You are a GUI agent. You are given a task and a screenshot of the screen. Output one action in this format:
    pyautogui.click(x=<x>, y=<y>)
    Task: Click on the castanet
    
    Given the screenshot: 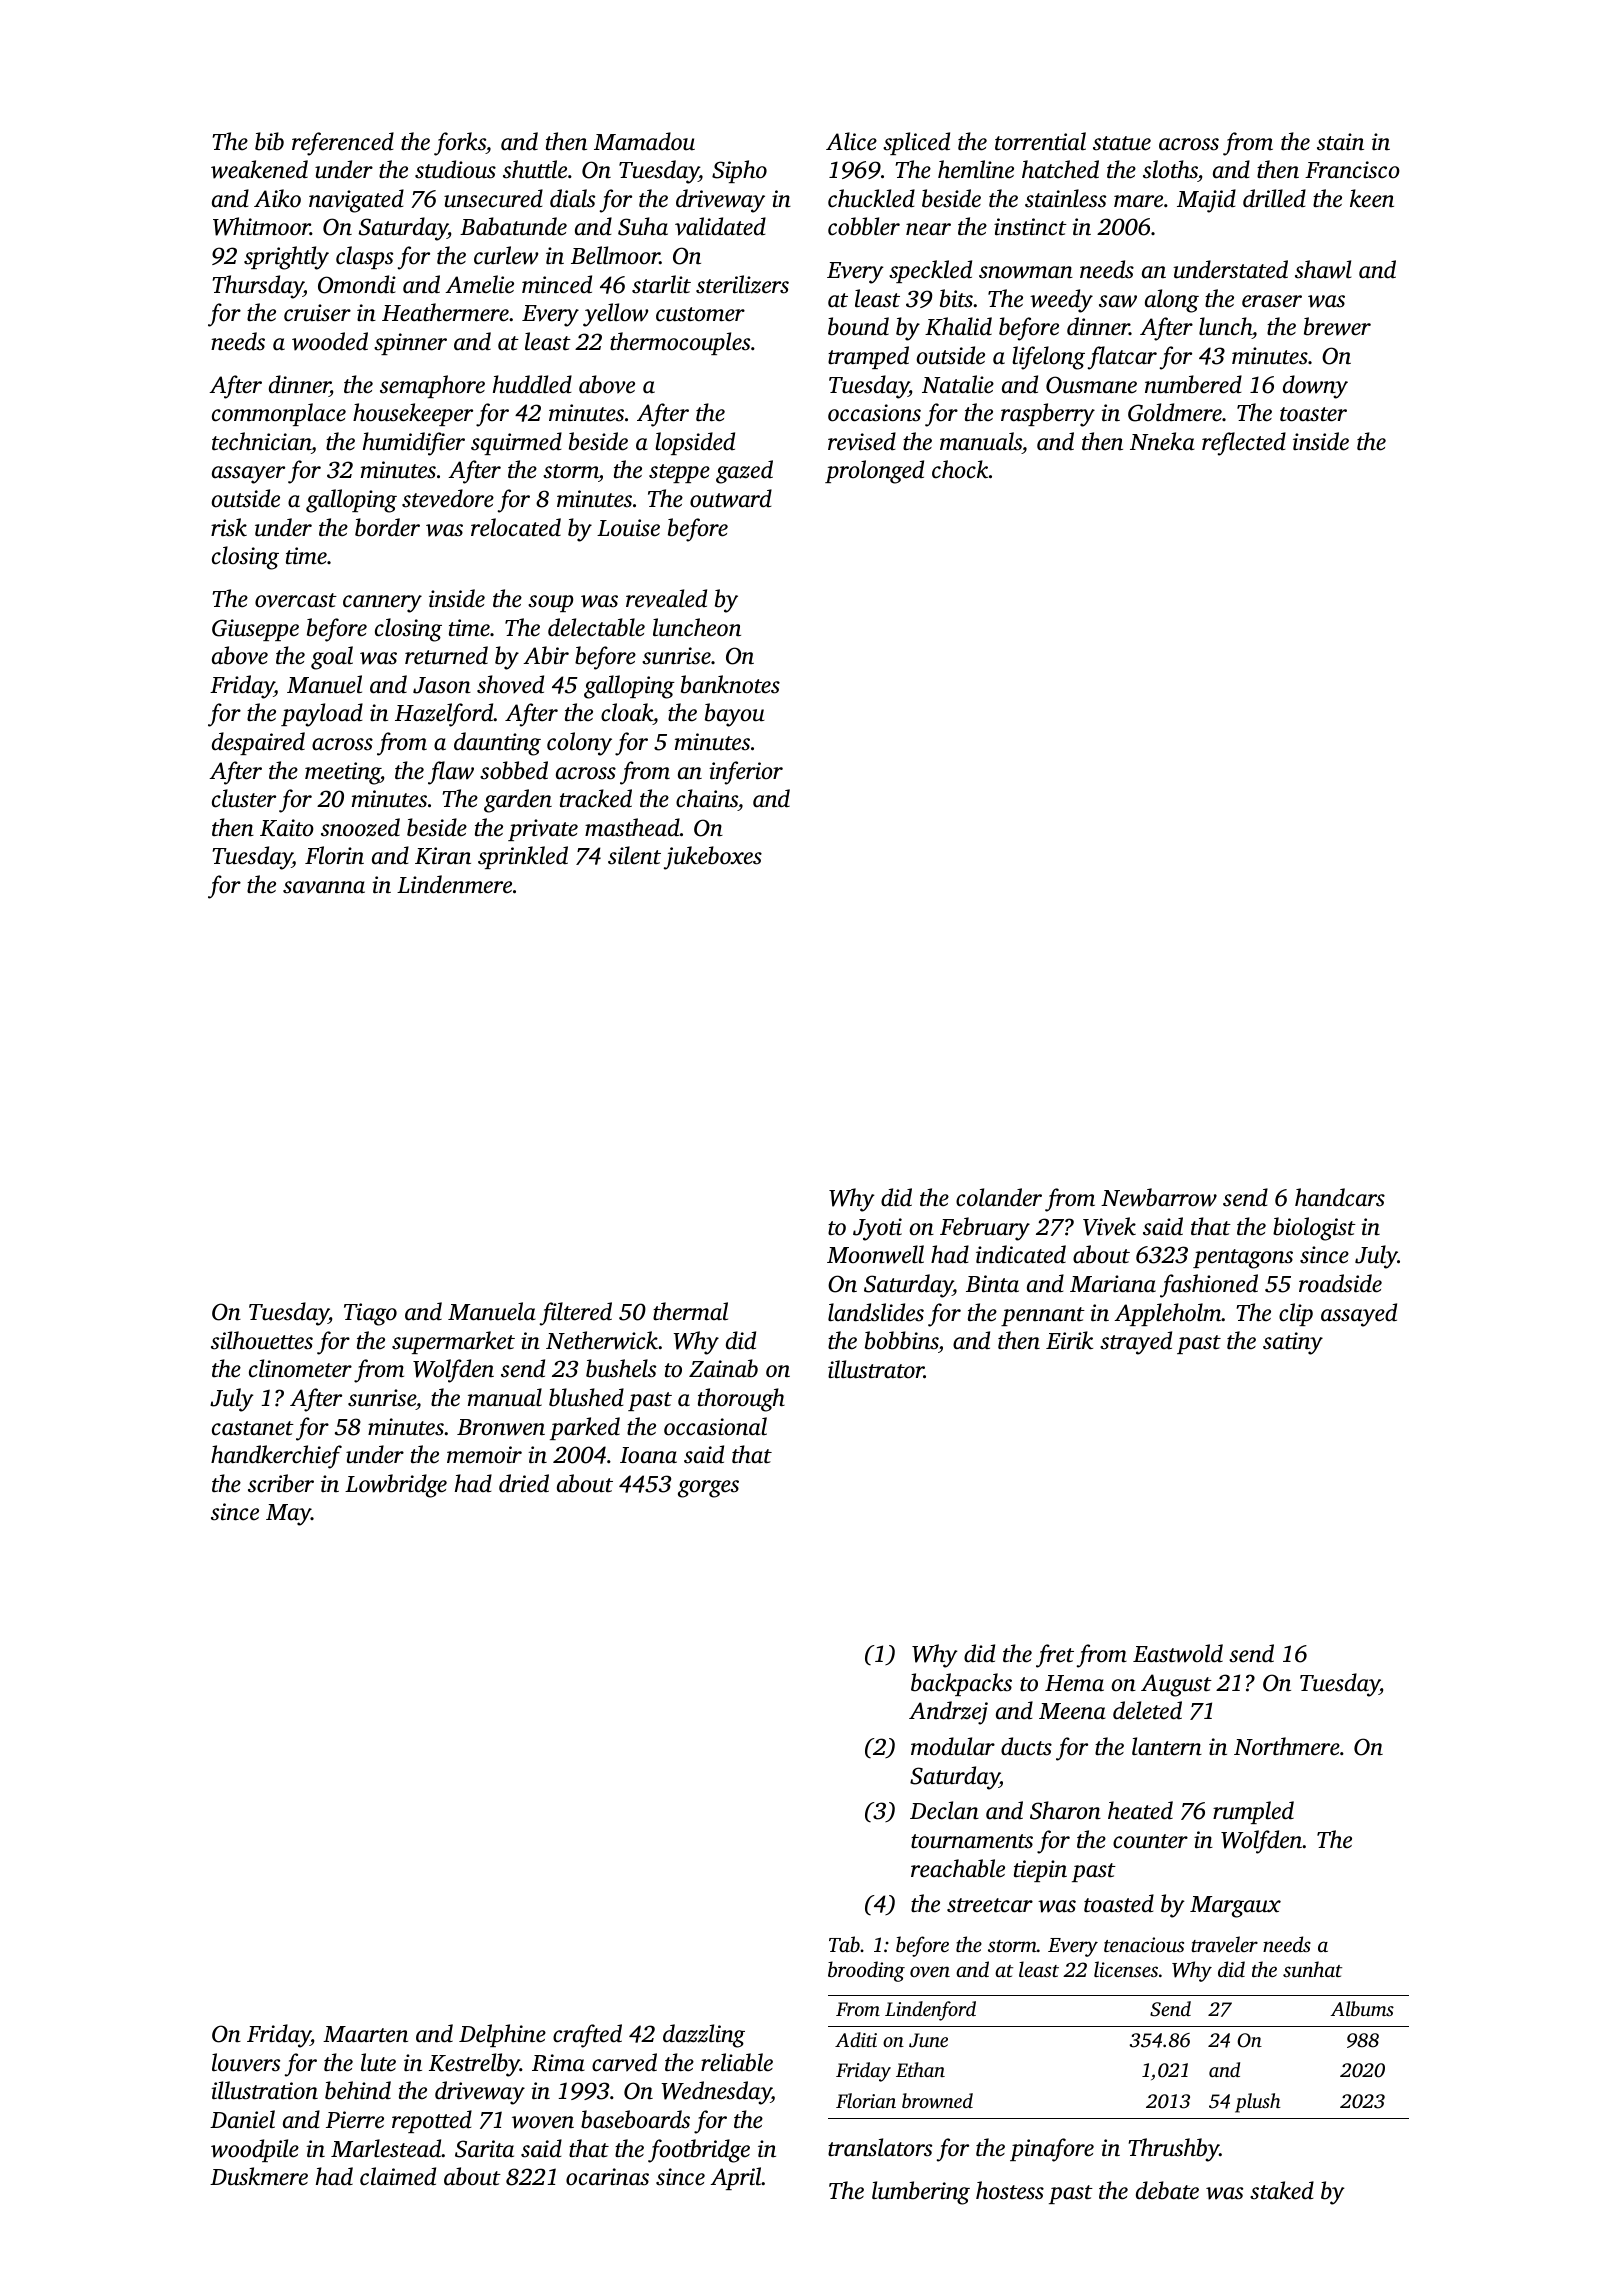 What is the action you would take?
    pyautogui.click(x=253, y=1428)
